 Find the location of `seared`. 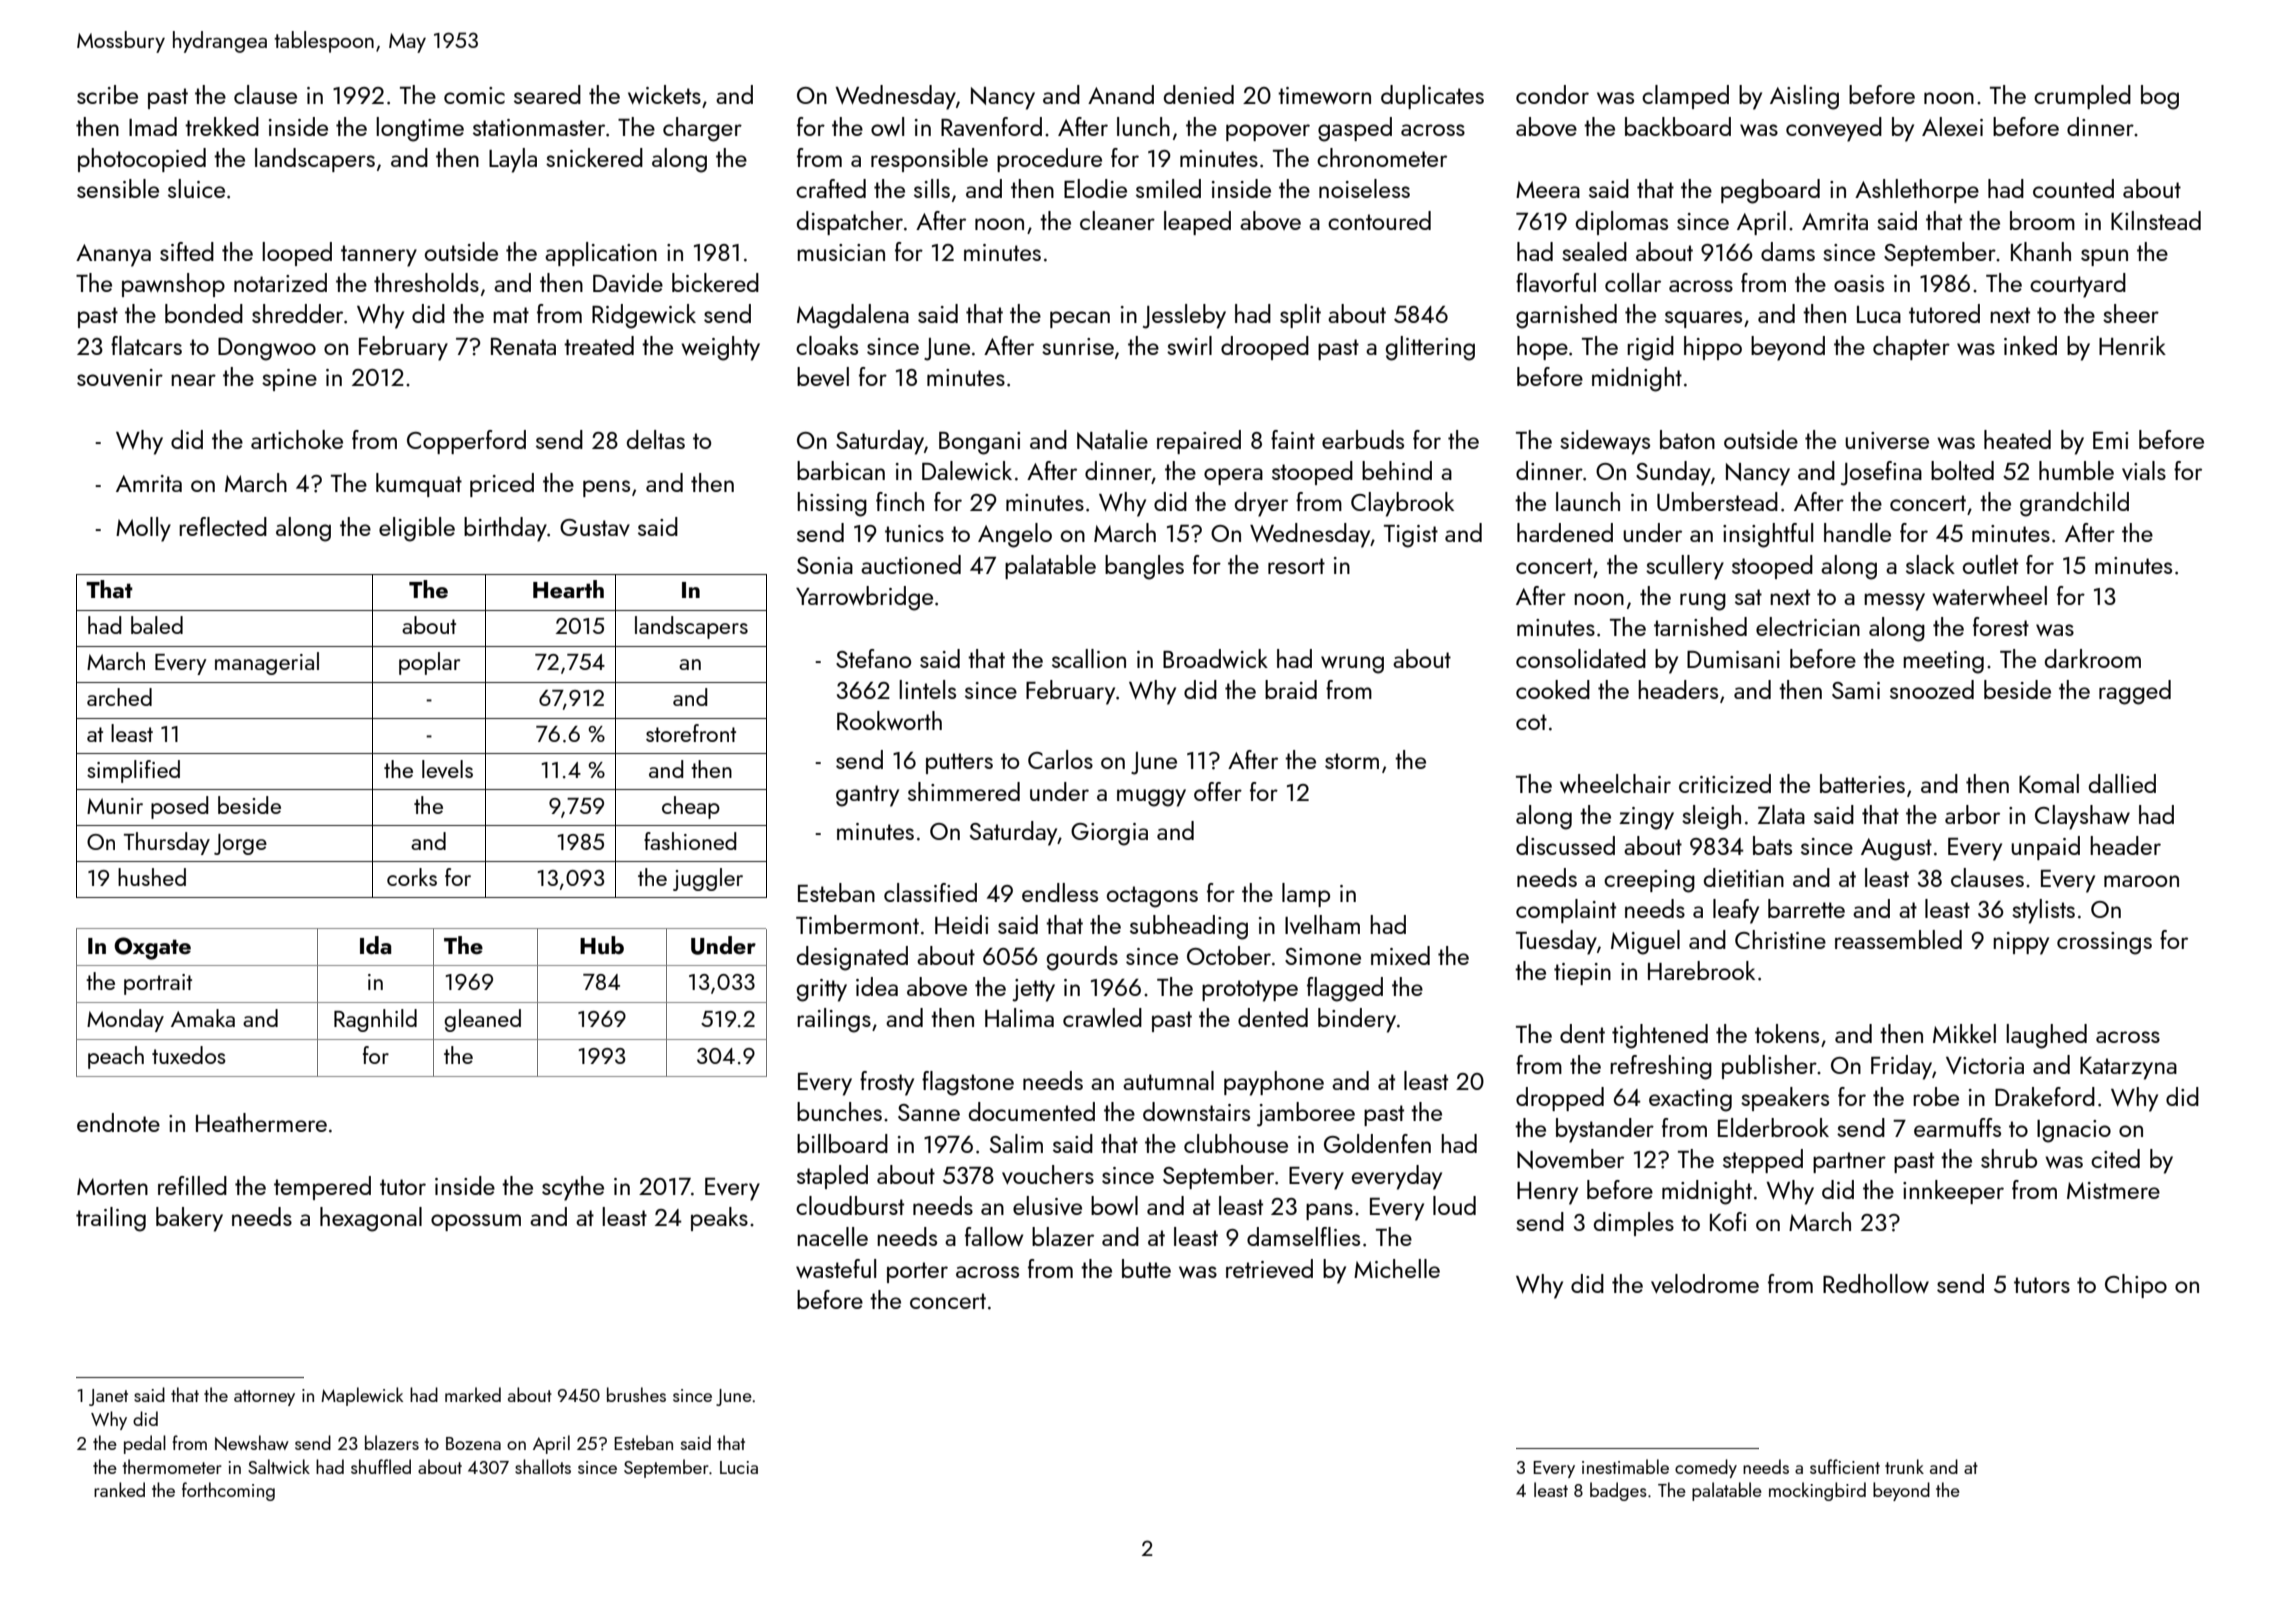

seared is located at coordinates (547, 94).
